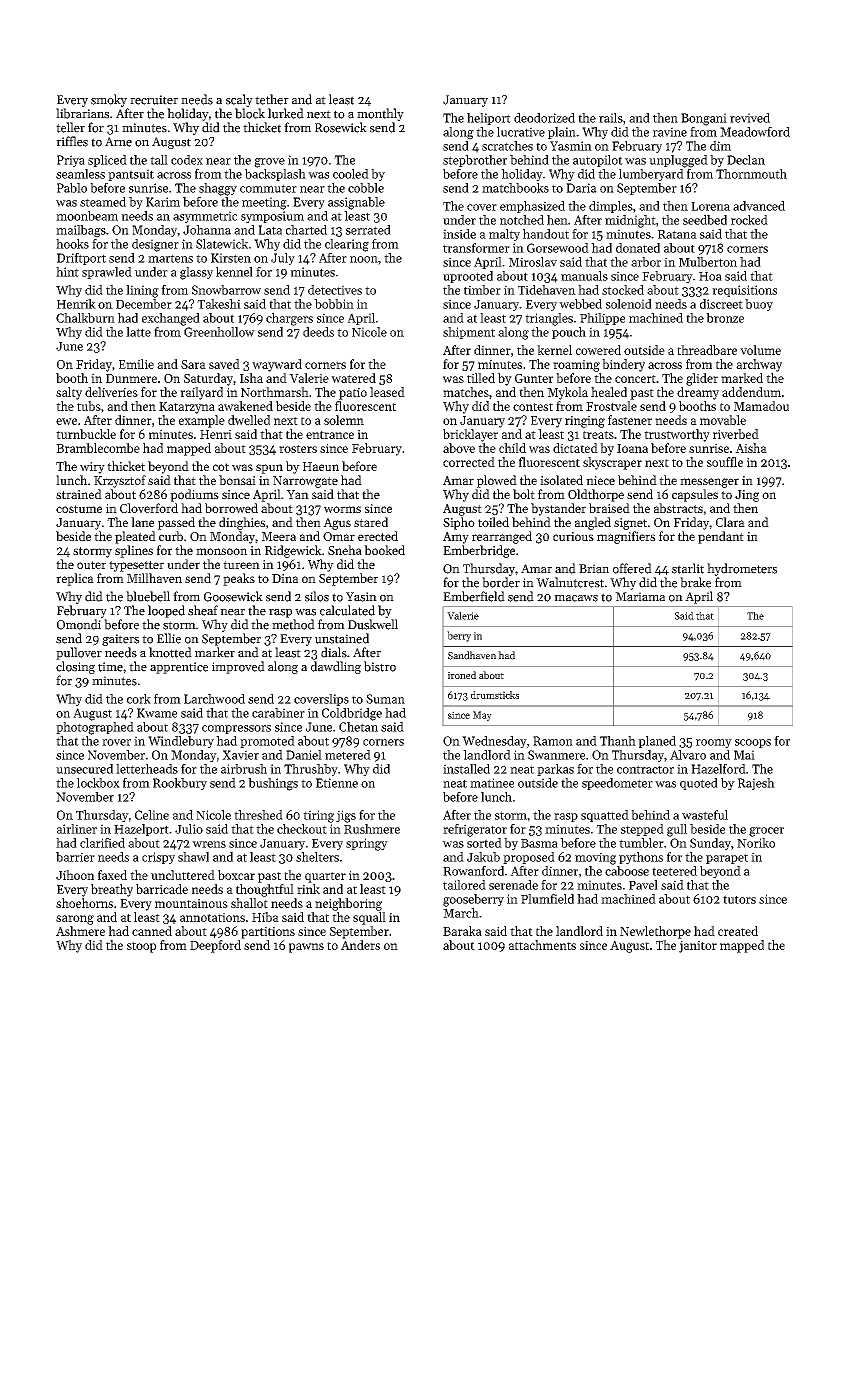 Image resolution: width=849 pixels, height=1400 pixels. Describe the element at coordinates (98, 783) in the screenshot. I see `lockbox` at that location.
